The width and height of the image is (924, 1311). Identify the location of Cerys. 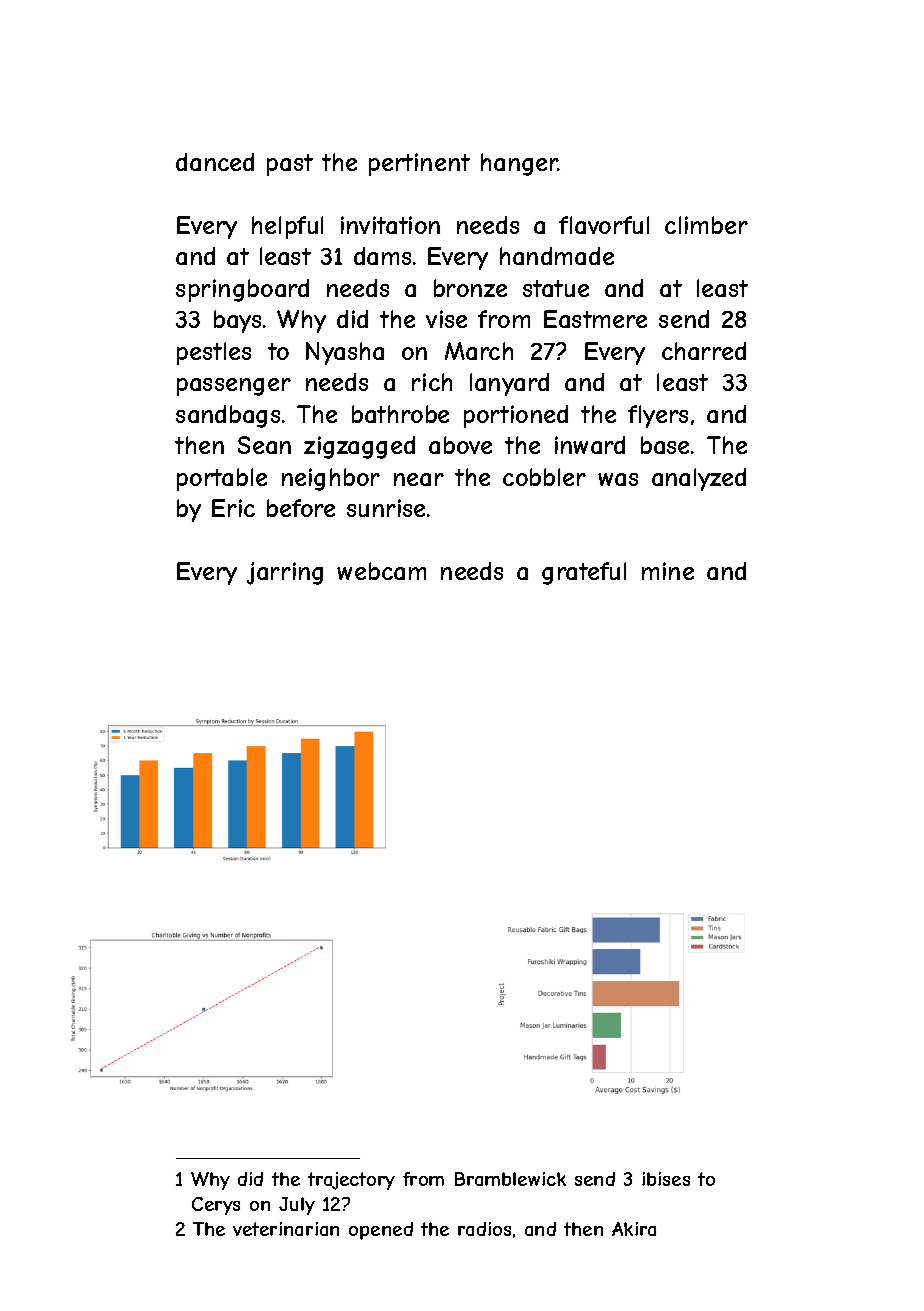
(216, 1206).
